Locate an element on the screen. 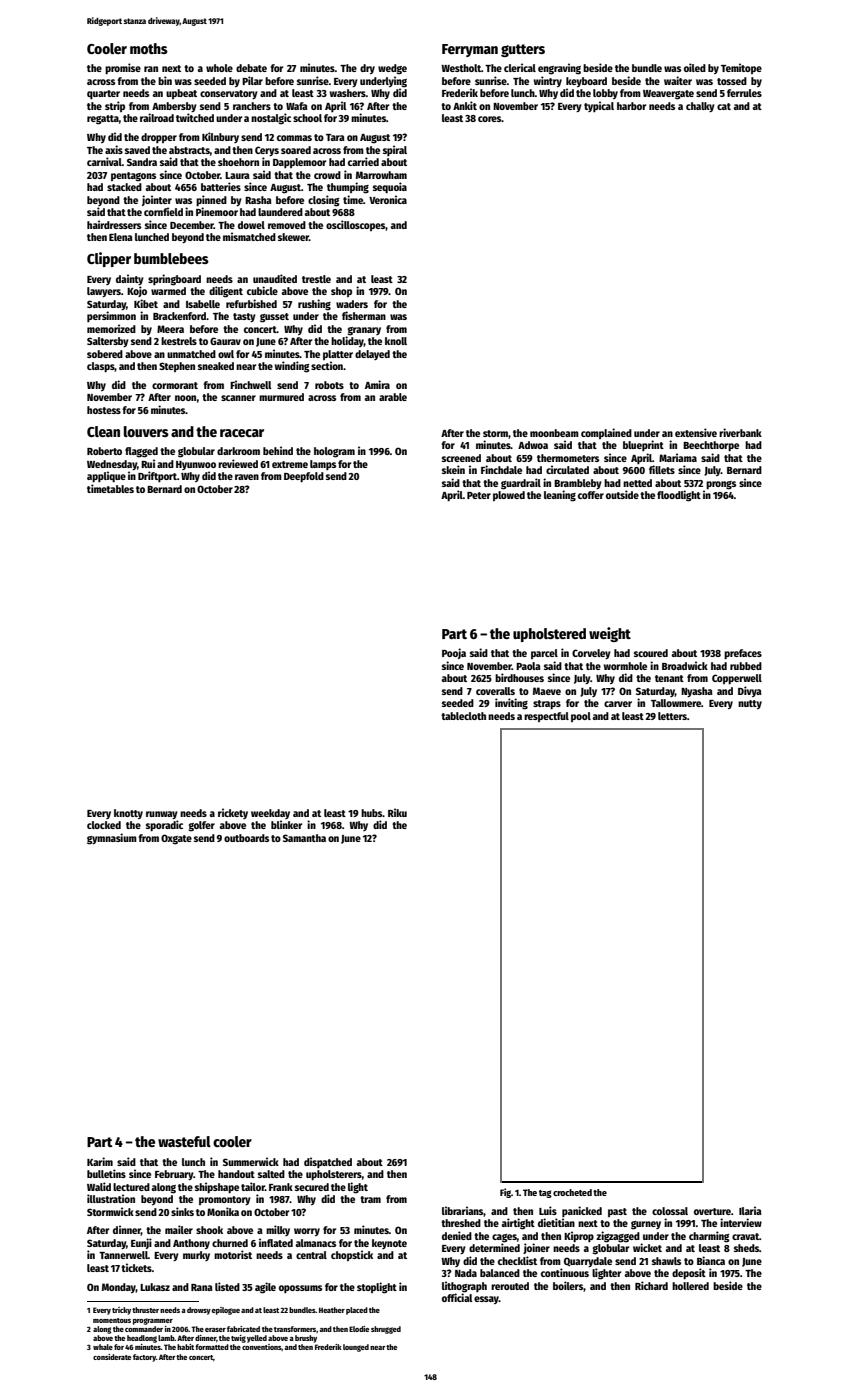 This screenshot has height=1400, width=849. Peter is located at coordinates (479, 495).
